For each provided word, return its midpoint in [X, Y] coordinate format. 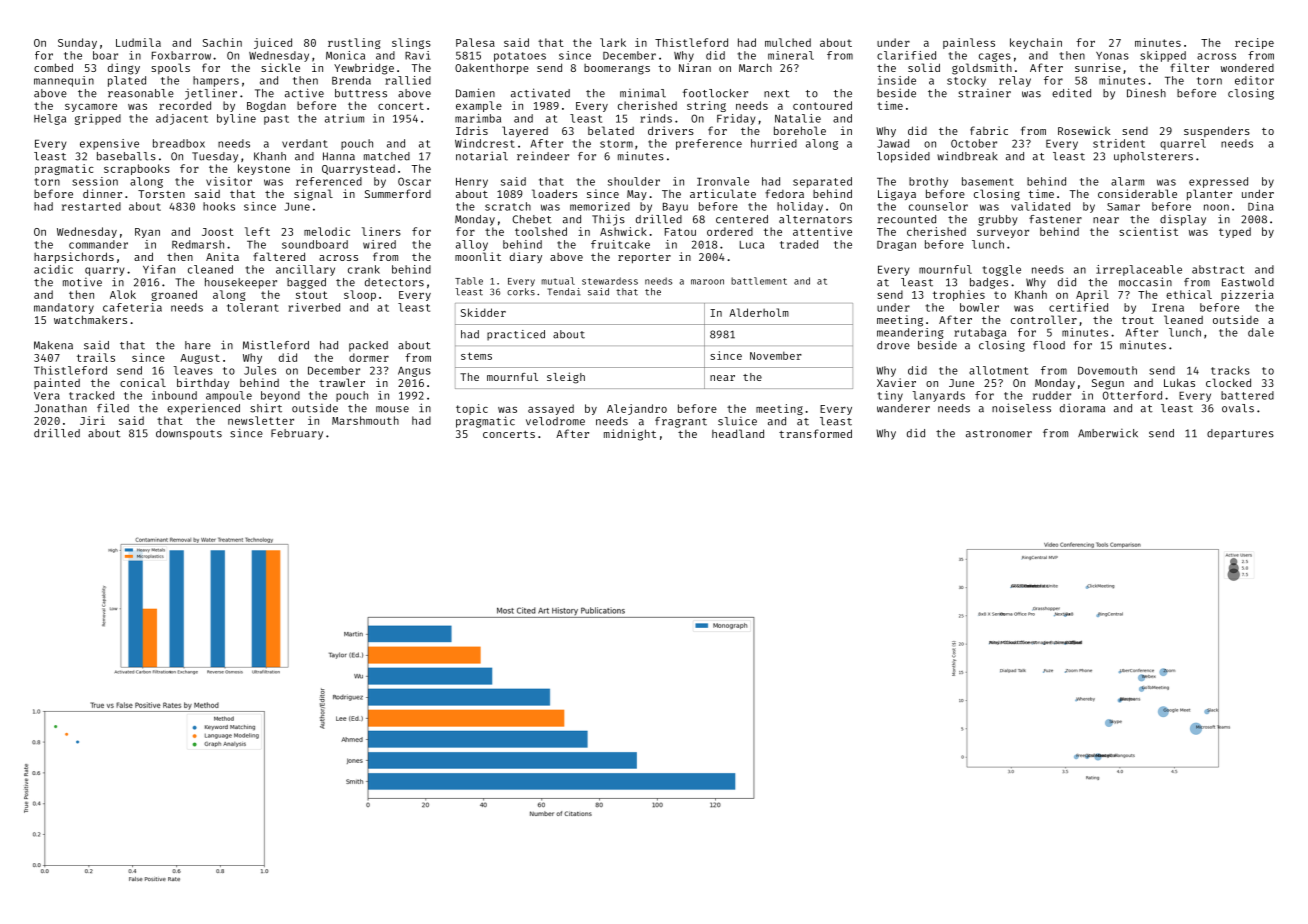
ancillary [305, 270]
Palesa [475, 42]
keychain [1036, 43]
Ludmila [138, 42]
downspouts [189, 434]
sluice [737, 421]
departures [1240, 434]
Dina [1261, 206]
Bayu [675, 207]
